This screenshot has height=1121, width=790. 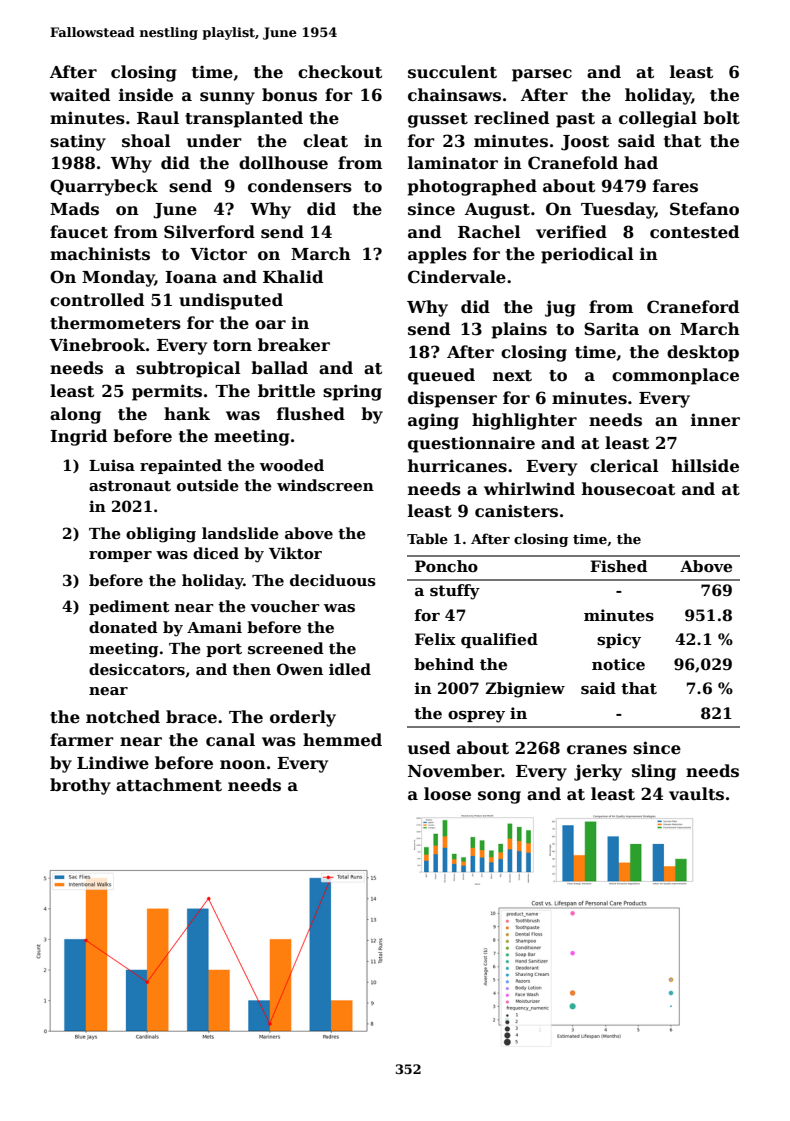 I want to click on loose, so click(x=447, y=794).
